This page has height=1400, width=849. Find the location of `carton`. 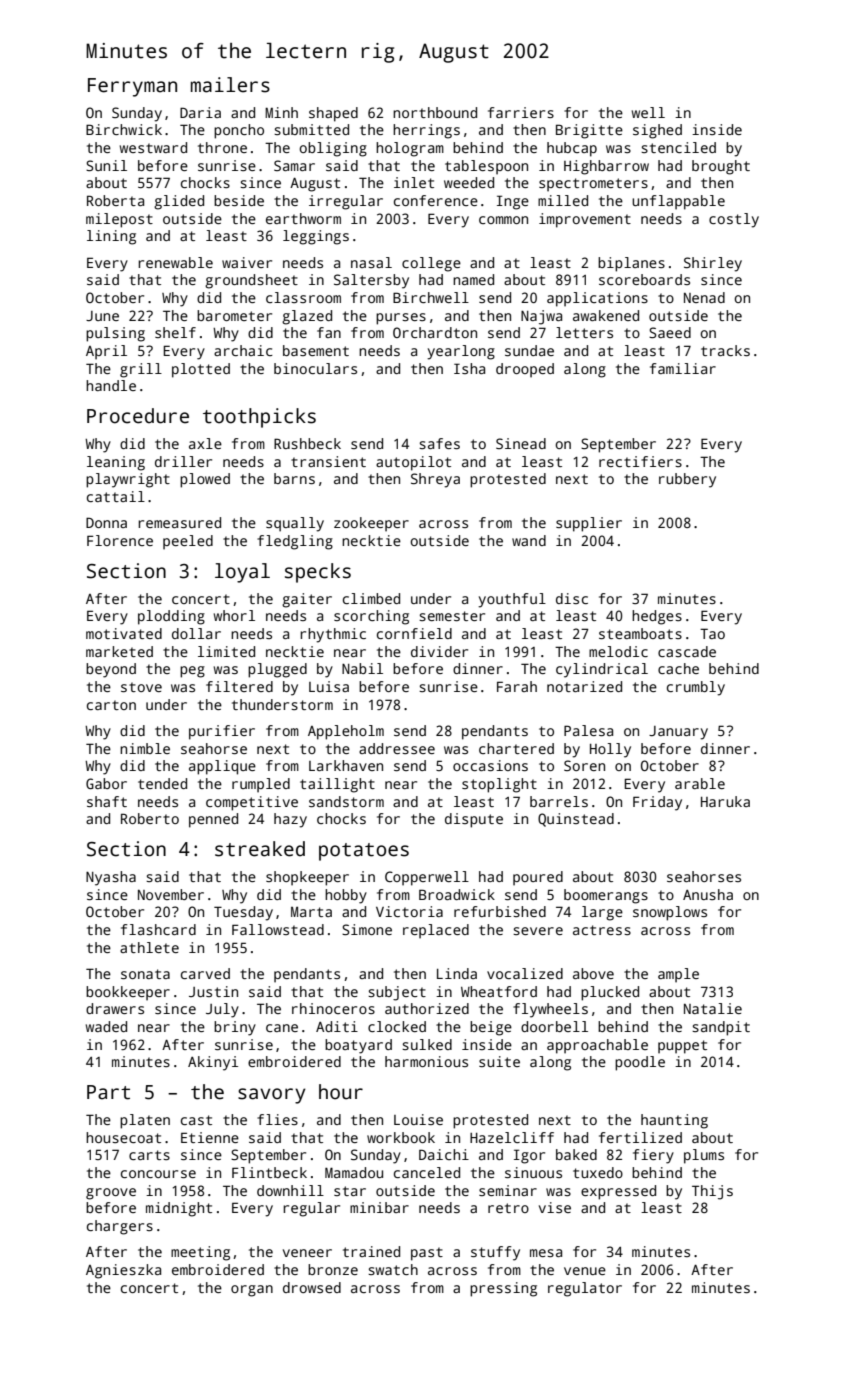

carton is located at coordinates (111, 705).
